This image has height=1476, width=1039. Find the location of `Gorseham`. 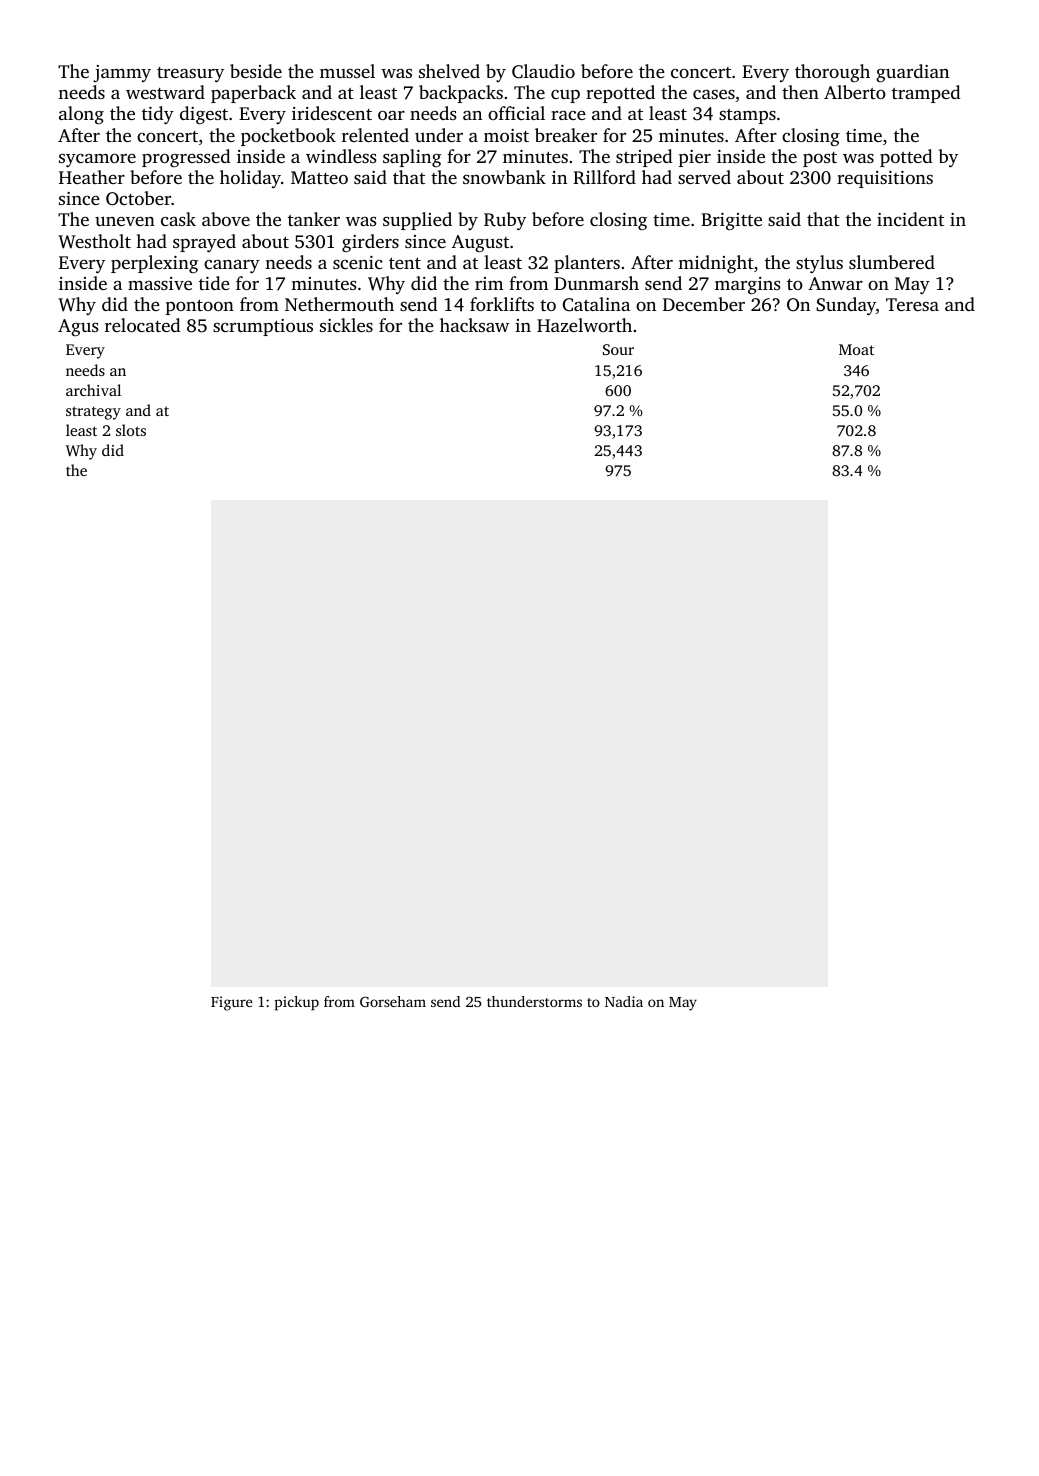

Gorseham is located at coordinates (393, 1001).
